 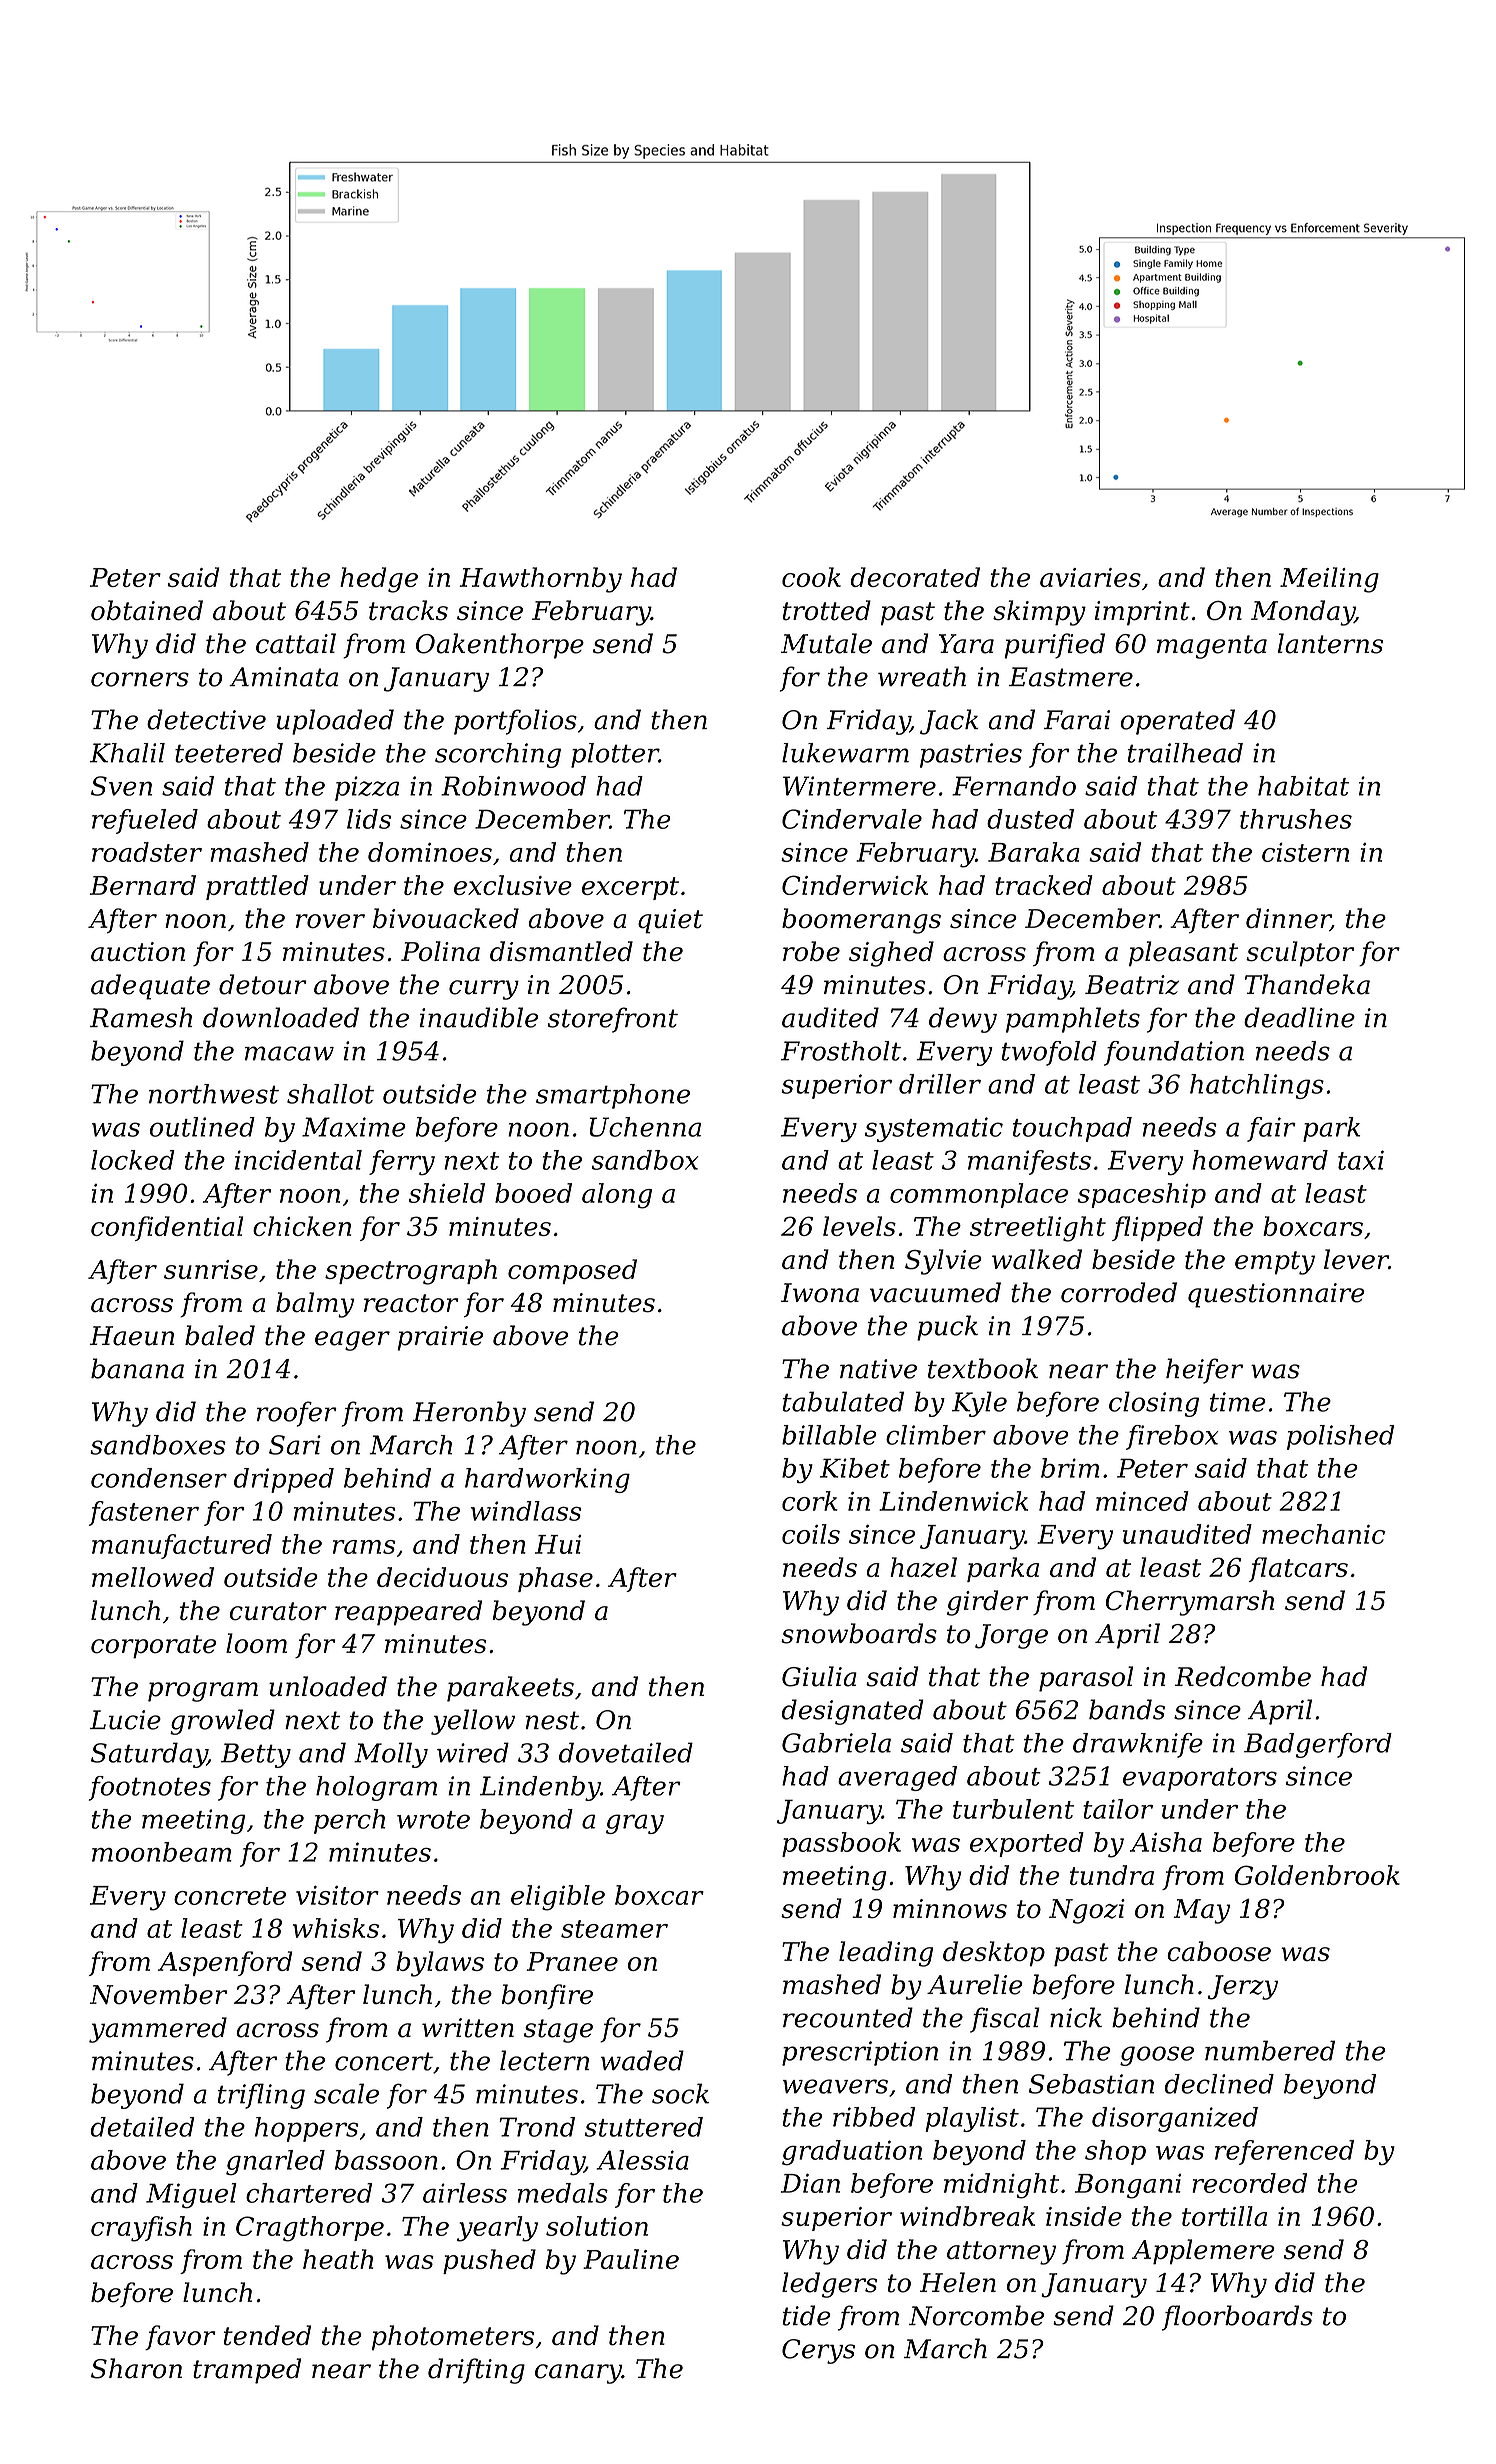 I want to click on mellowed, so click(x=153, y=1577).
